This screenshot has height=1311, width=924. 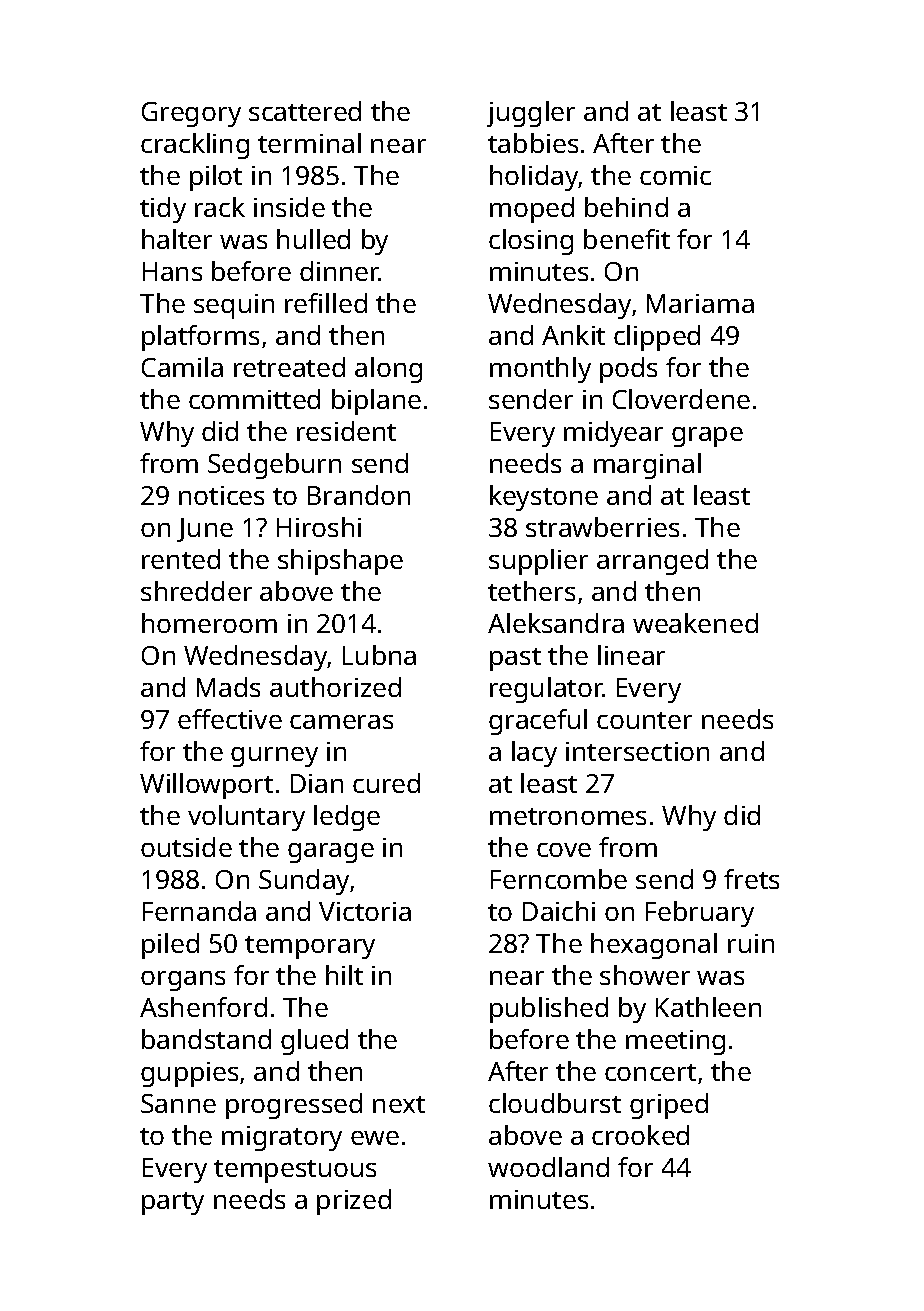 What do you see at coordinates (669, 1106) in the screenshot?
I see `griped` at bounding box center [669, 1106].
